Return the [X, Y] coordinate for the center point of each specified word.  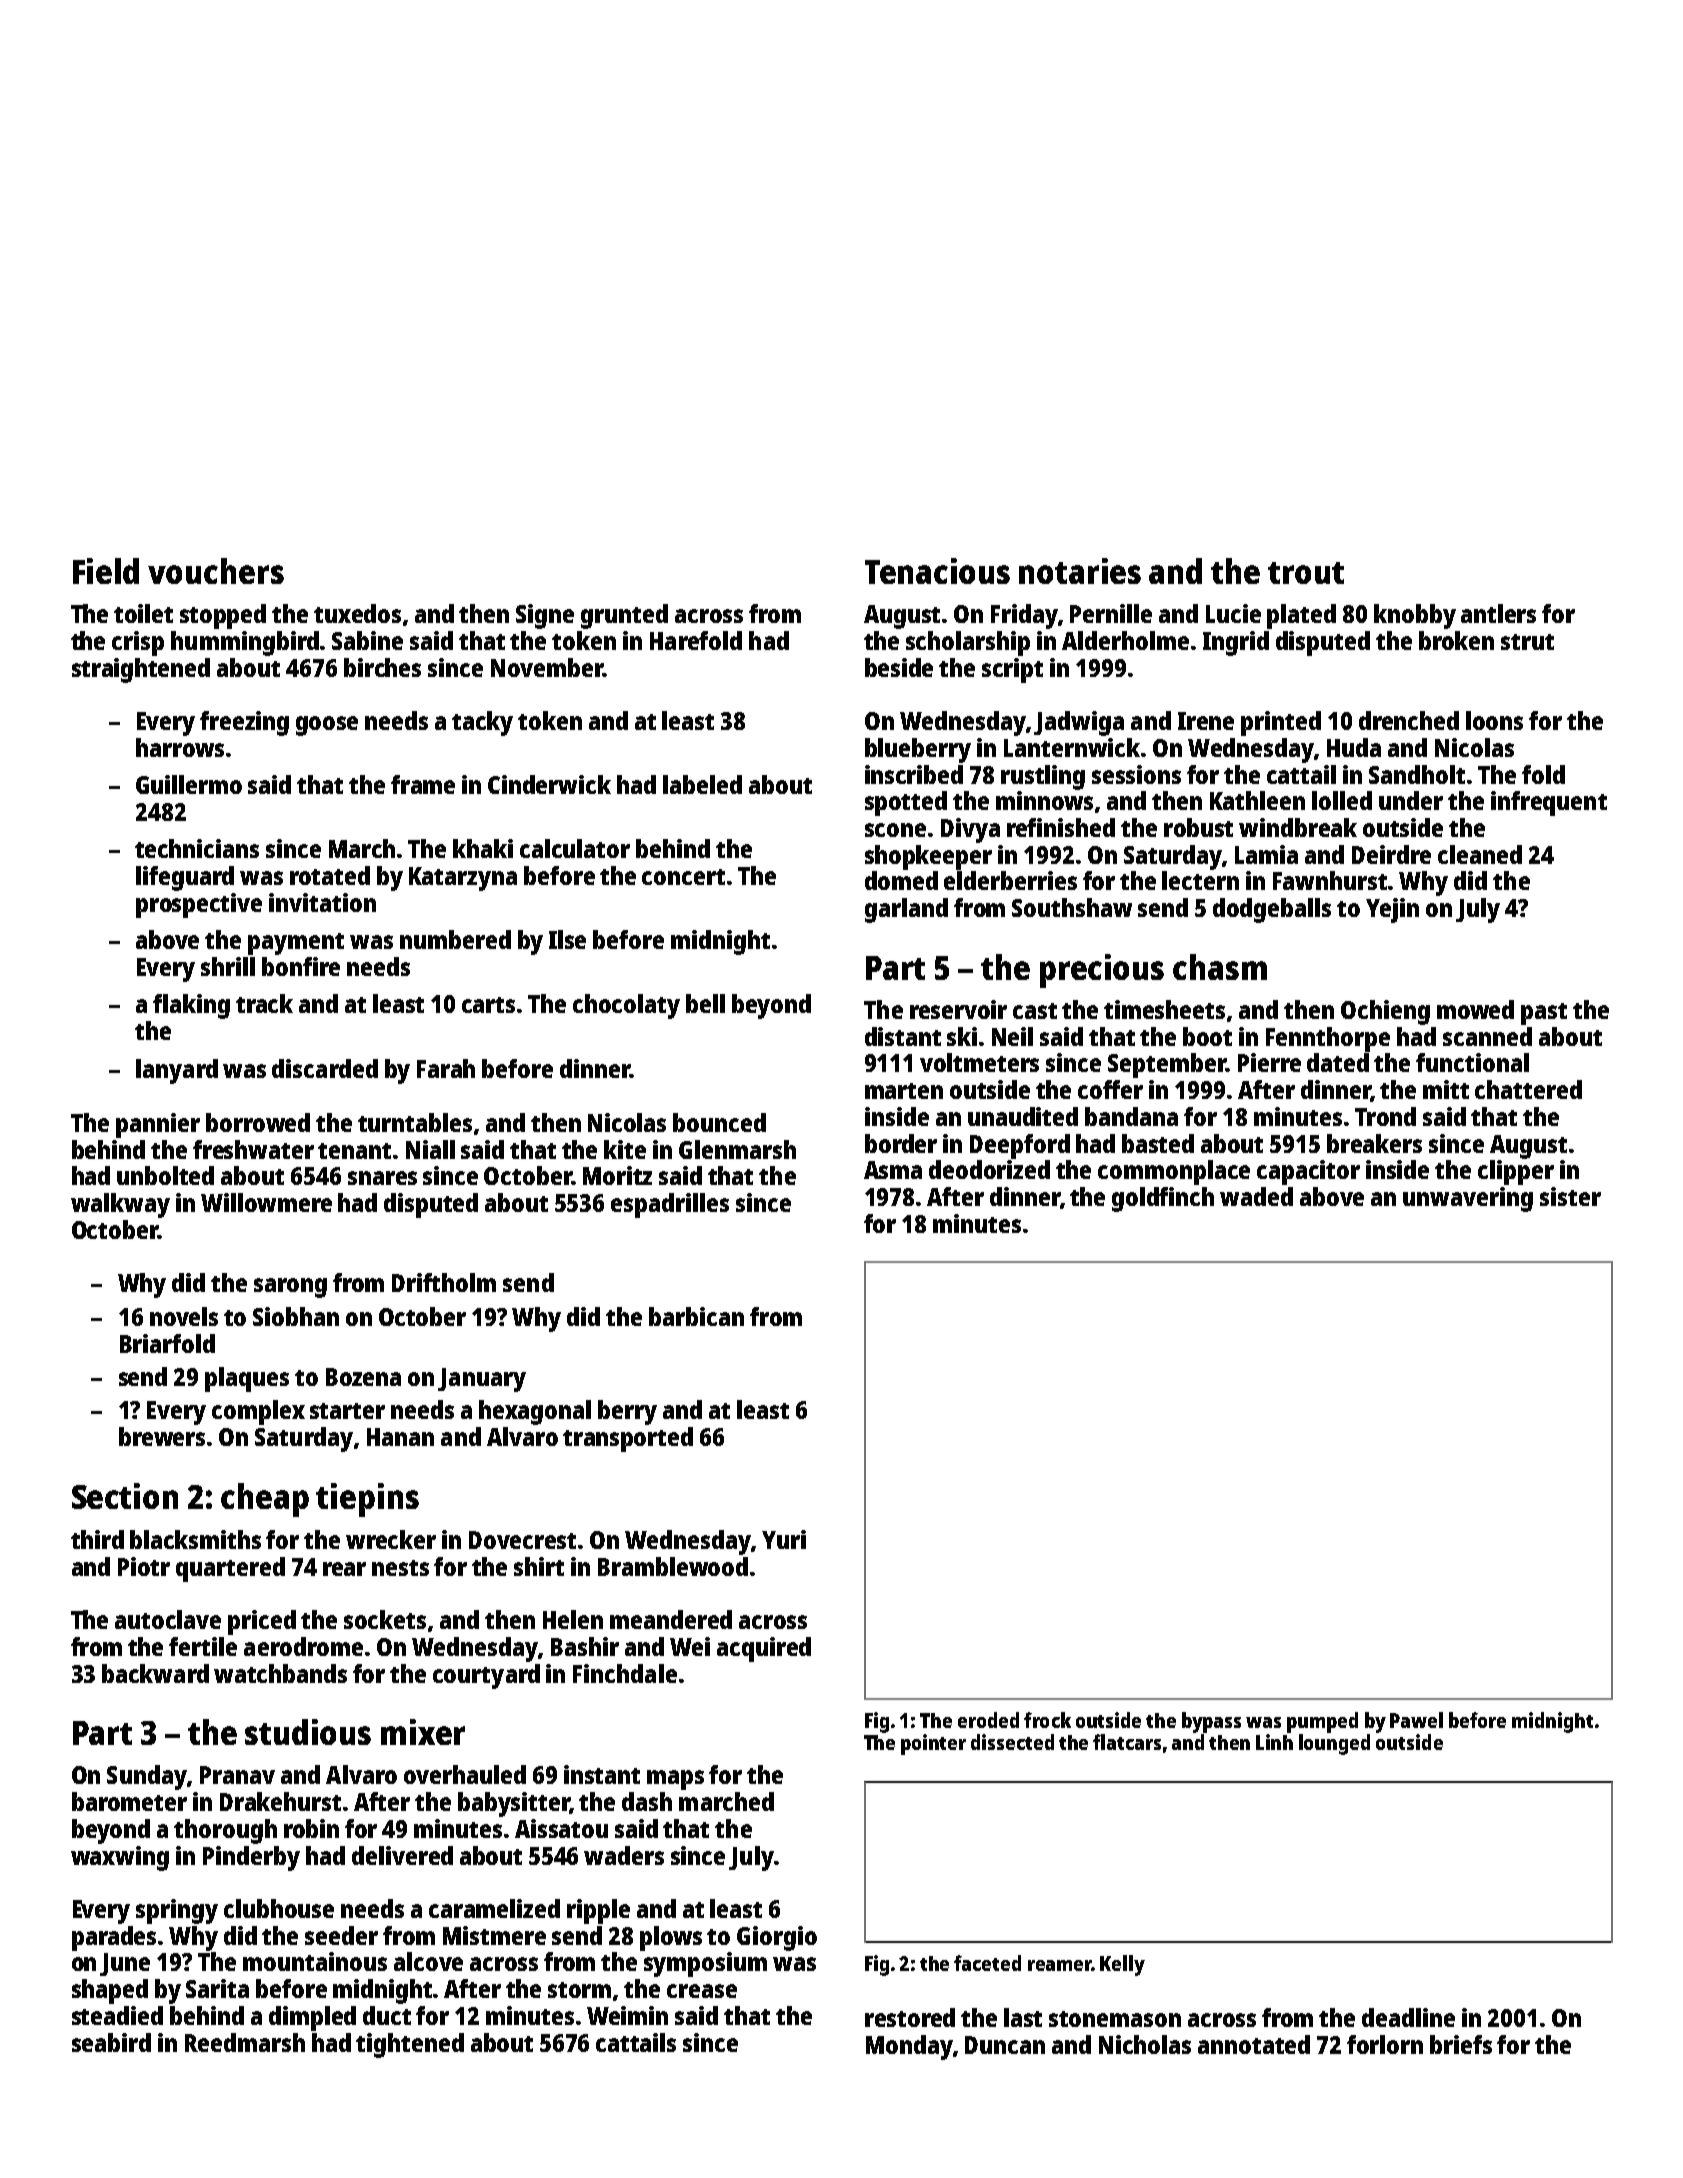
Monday [909, 2047]
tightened [410, 2045]
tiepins [367, 1500]
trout [1306, 573]
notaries [1080, 571]
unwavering [1468, 1199]
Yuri [784, 1539]
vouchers [216, 571]
